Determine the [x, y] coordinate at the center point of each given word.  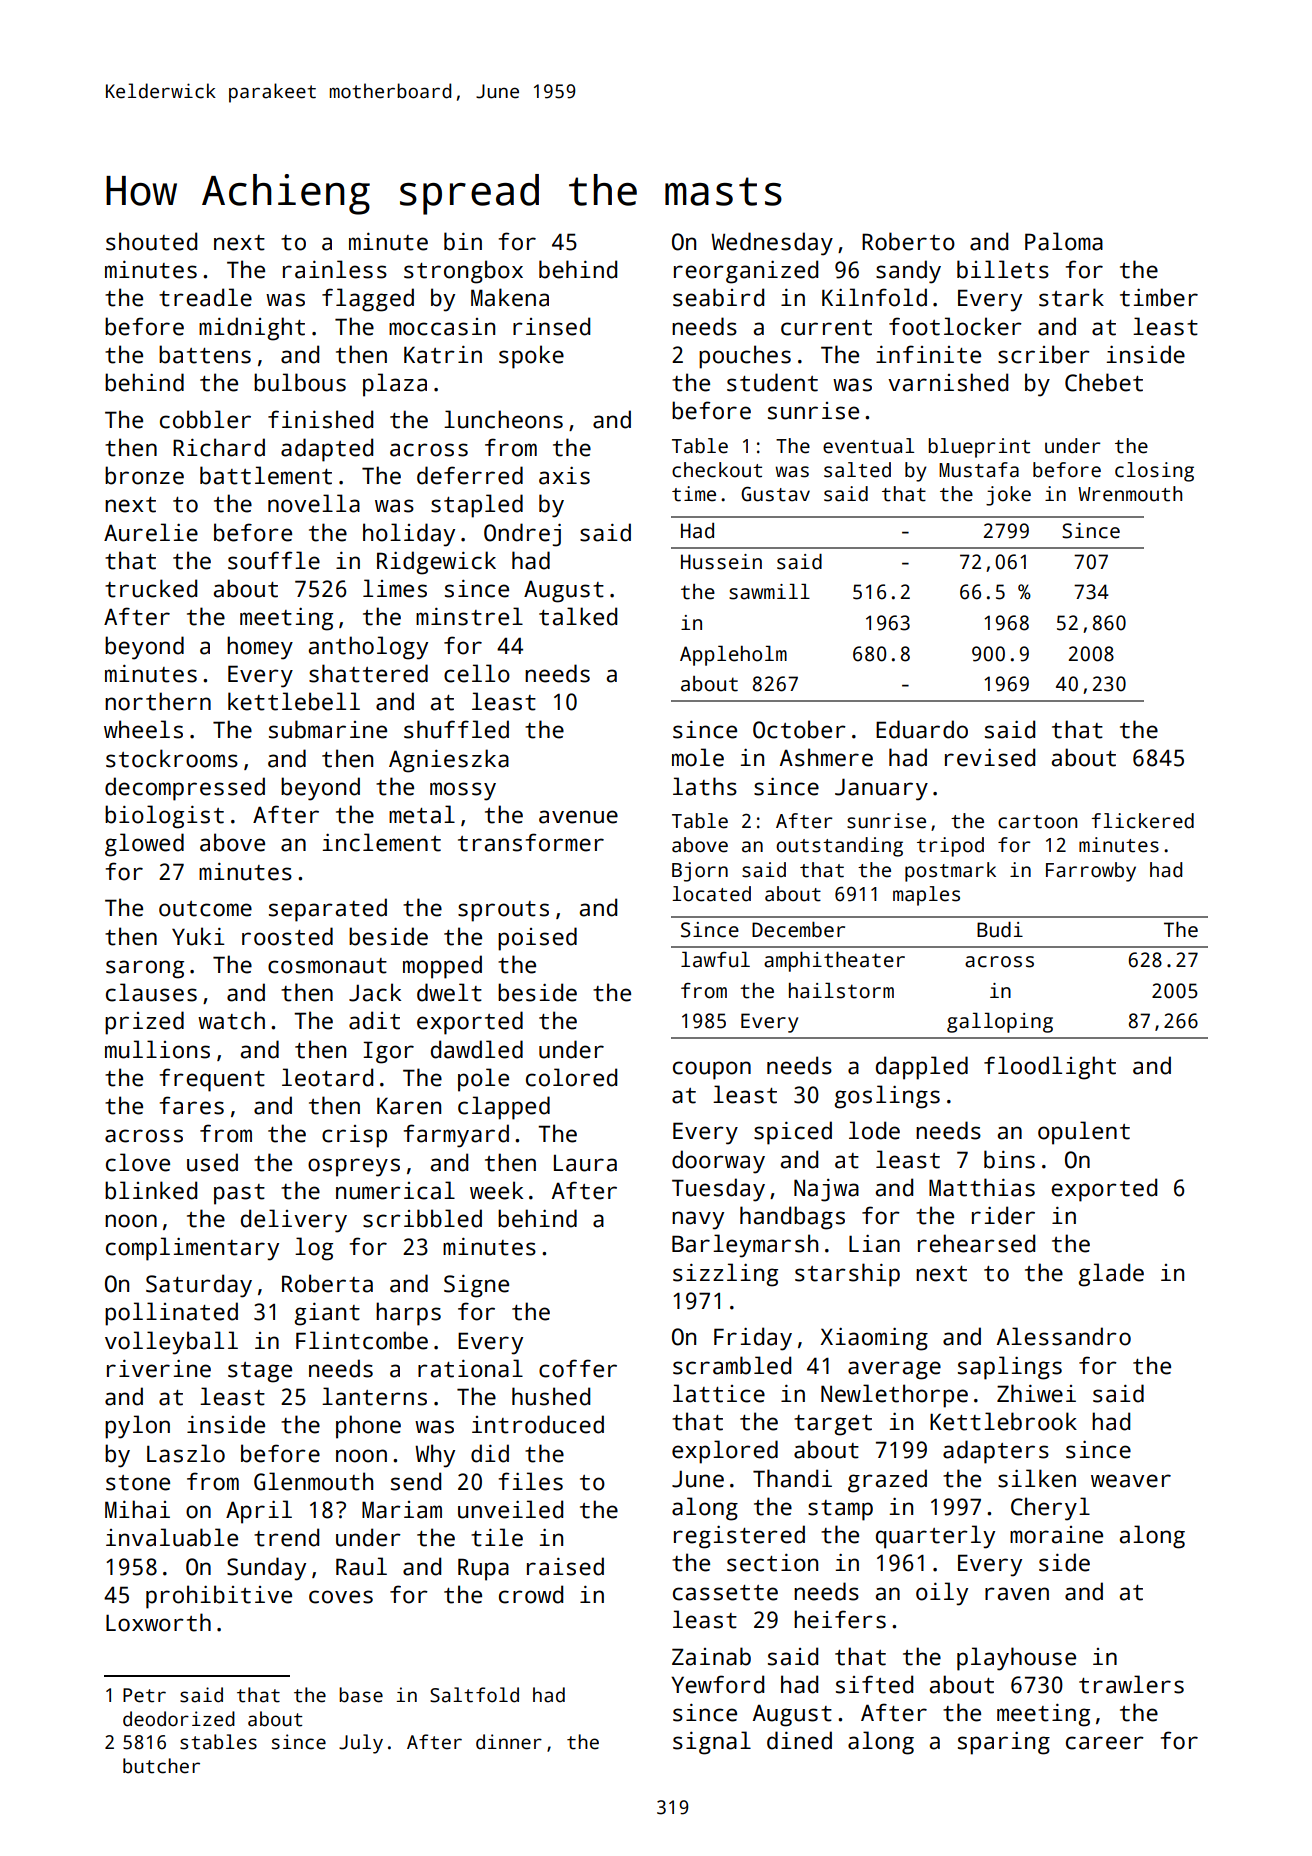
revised [990, 757]
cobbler [205, 419]
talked [578, 616]
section [772, 1563]
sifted [874, 1684]
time [694, 494]
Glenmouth [313, 1481]
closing [1154, 472]
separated [328, 910]
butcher [161, 1766]
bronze [144, 475]
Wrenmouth [1130, 494]
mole [698, 757]
